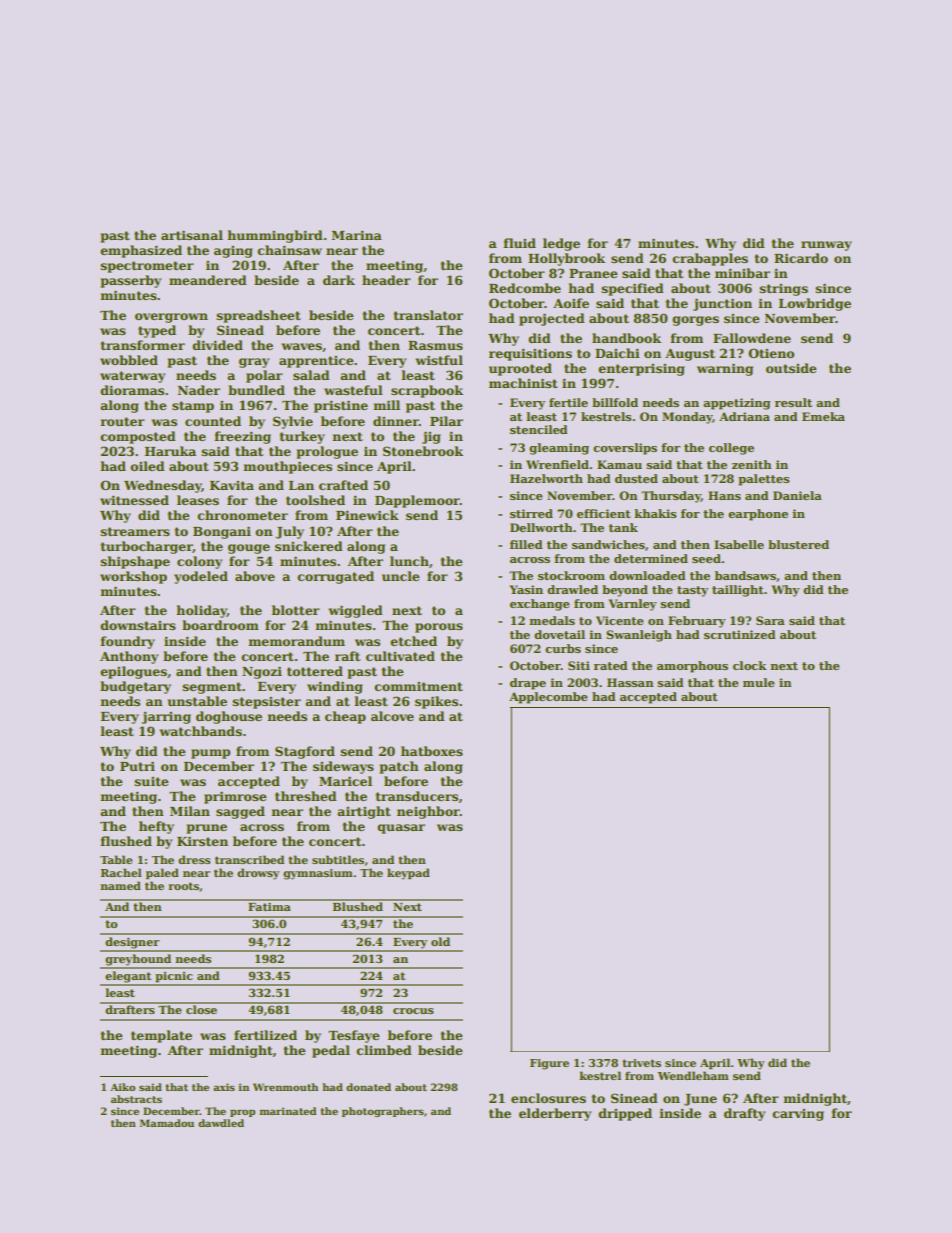 The height and width of the screenshot is (1233, 952). I want to click on crabapples, so click(710, 259).
